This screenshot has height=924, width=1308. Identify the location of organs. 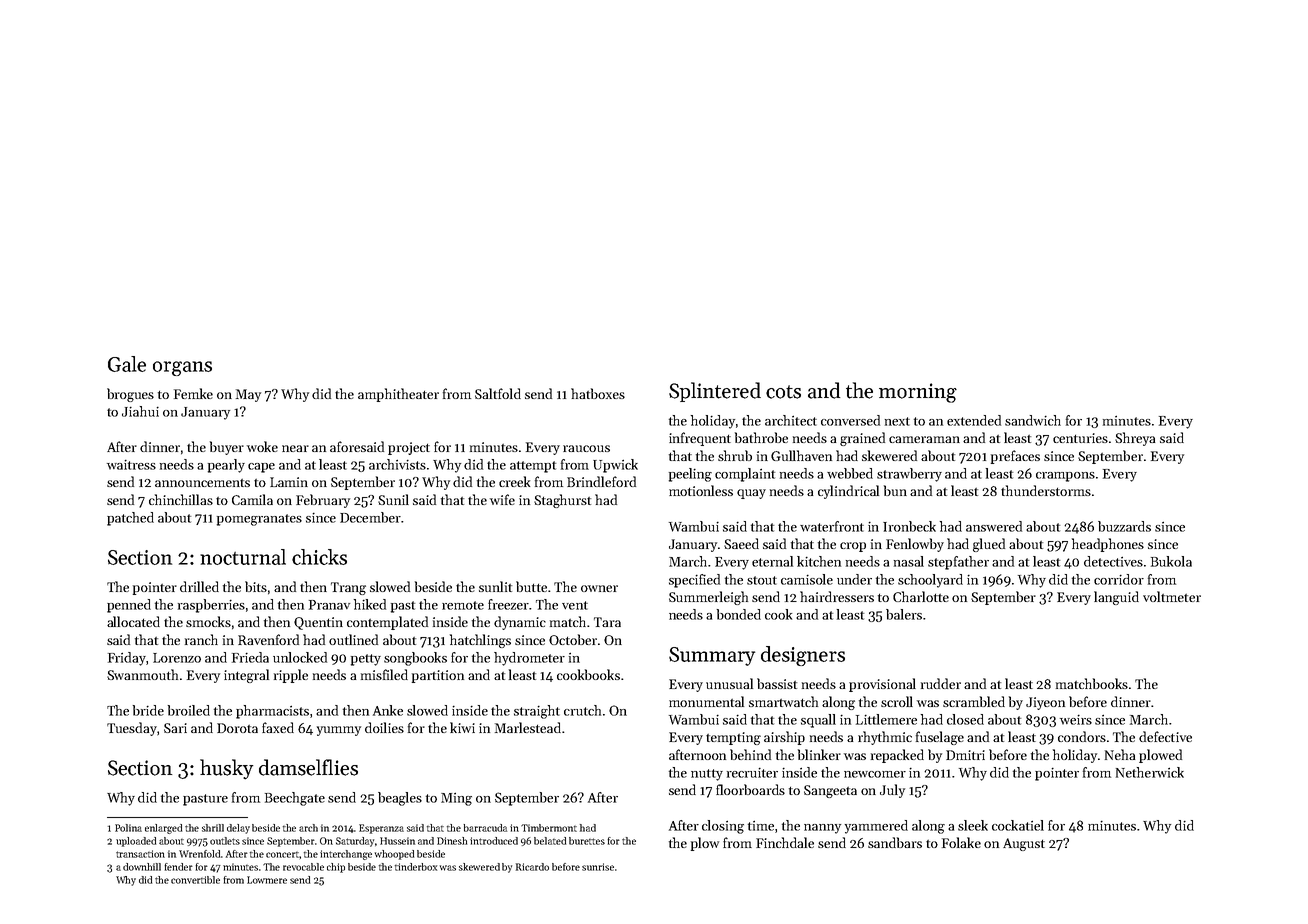
(182, 368).
